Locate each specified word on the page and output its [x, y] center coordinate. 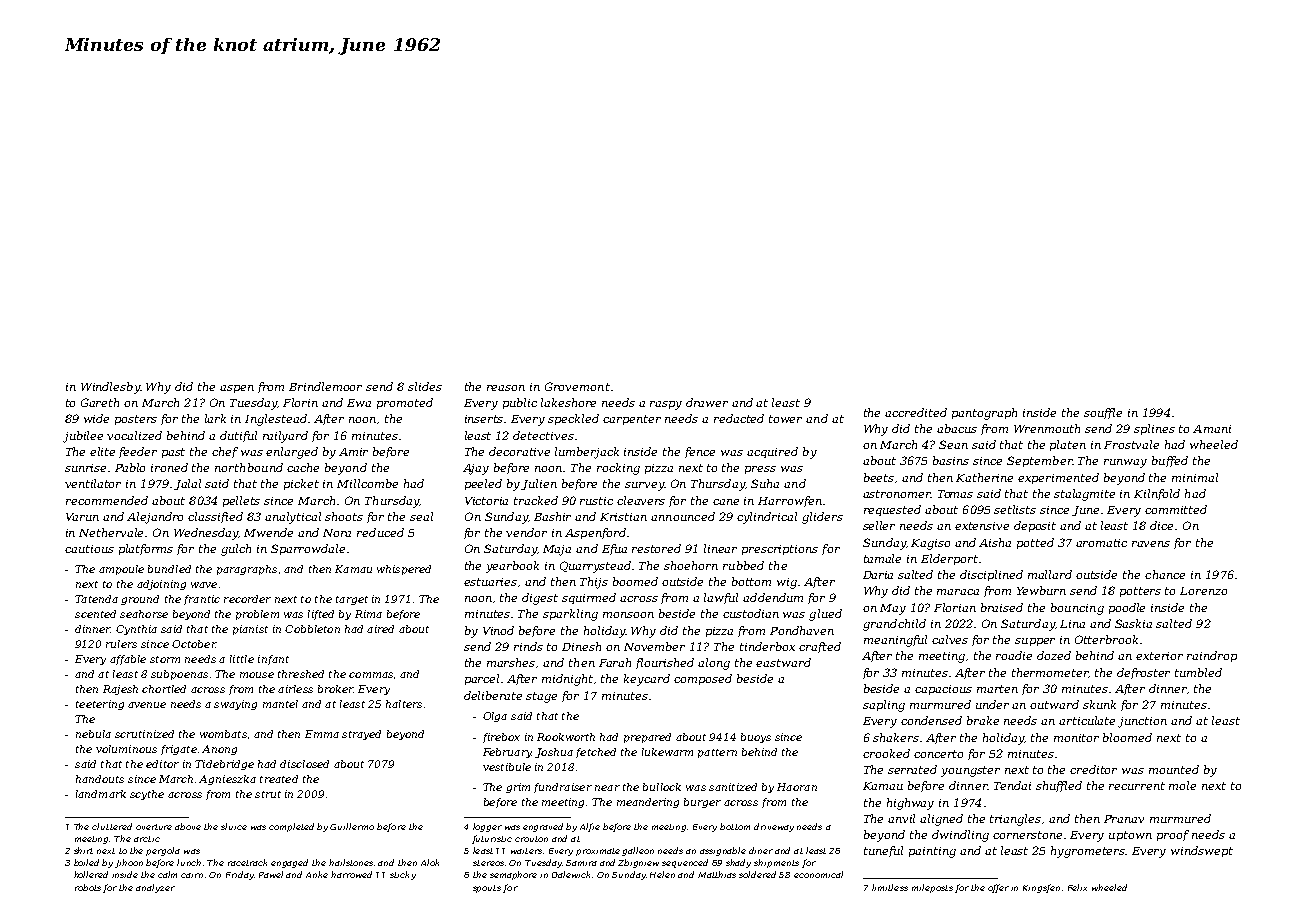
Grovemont [577, 386]
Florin [300, 402]
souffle [1103, 413]
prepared [647, 738]
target [352, 600]
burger [702, 803]
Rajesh [120, 690]
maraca [958, 592]
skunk [1099, 704]
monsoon [628, 615]
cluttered [112, 826]
